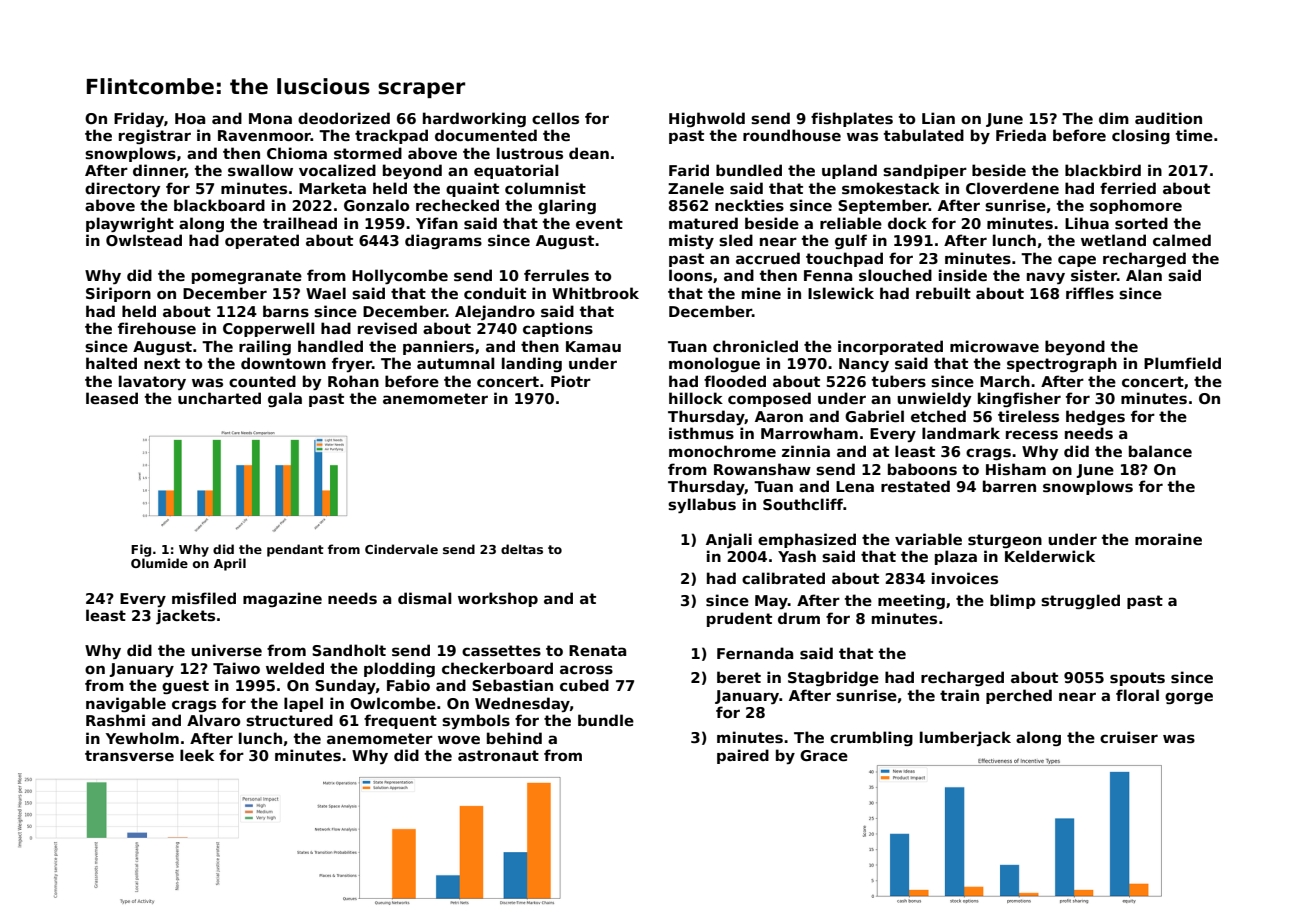 The height and width of the screenshot is (924, 1308). What do you see at coordinates (514, 738) in the screenshot?
I see `behind` at bounding box center [514, 738].
